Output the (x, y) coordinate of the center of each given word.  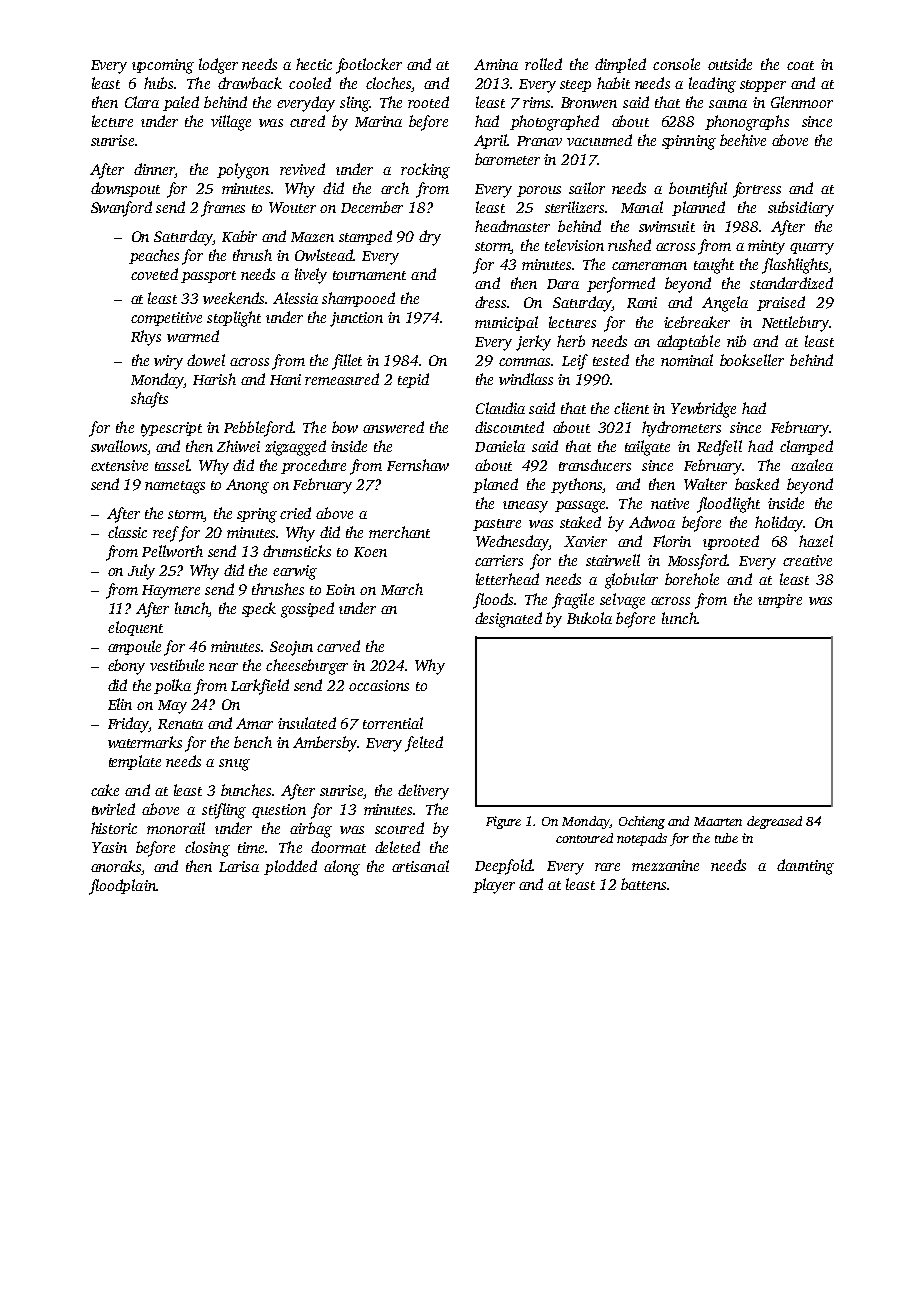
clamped (806, 447)
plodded (290, 867)
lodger (218, 66)
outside (730, 64)
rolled (543, 64)
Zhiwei (238, 446)
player (494, 886)
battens (643, 884)
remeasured (342, 379)
